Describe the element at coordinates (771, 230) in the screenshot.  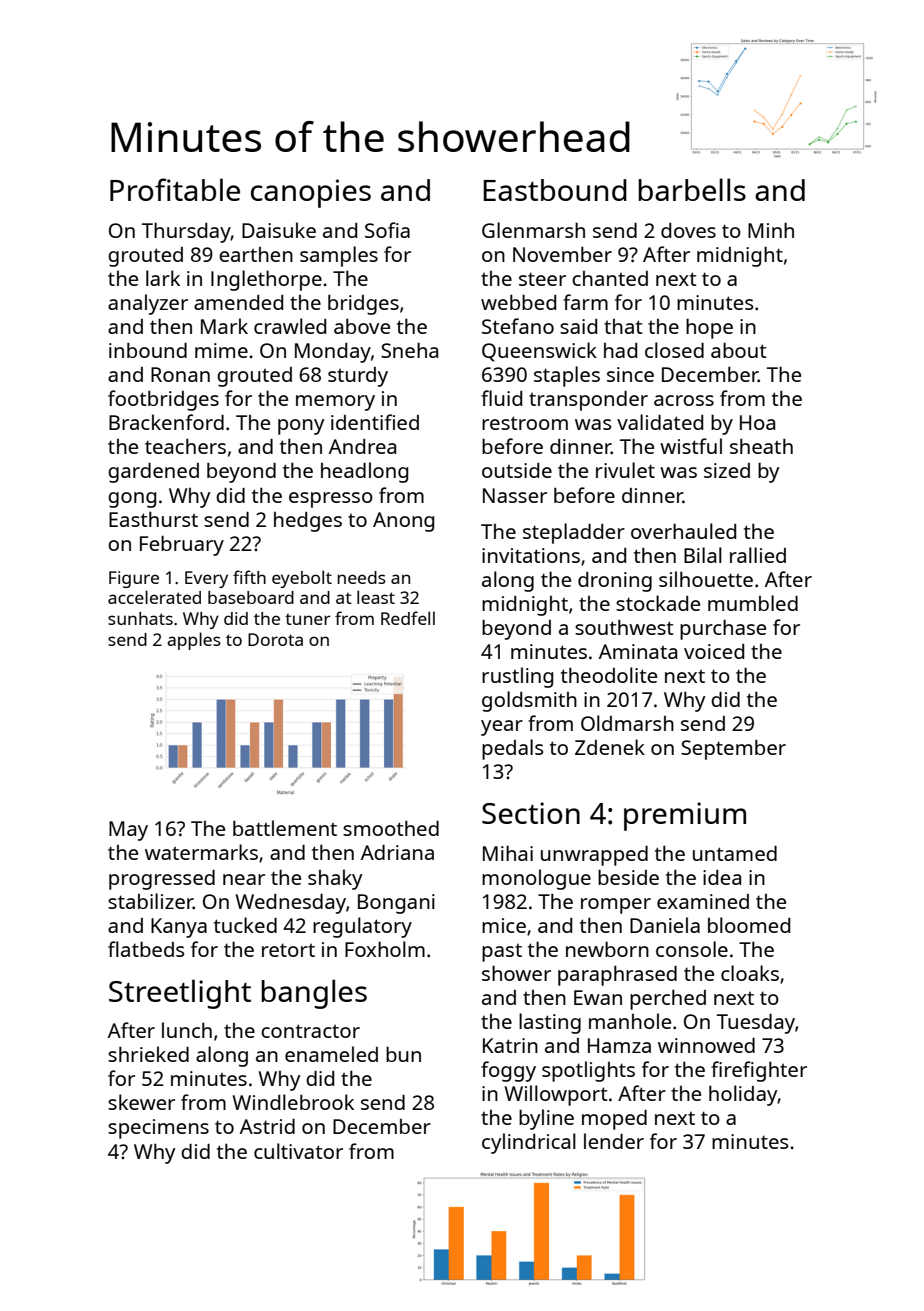
I see `Minh` at that location.
